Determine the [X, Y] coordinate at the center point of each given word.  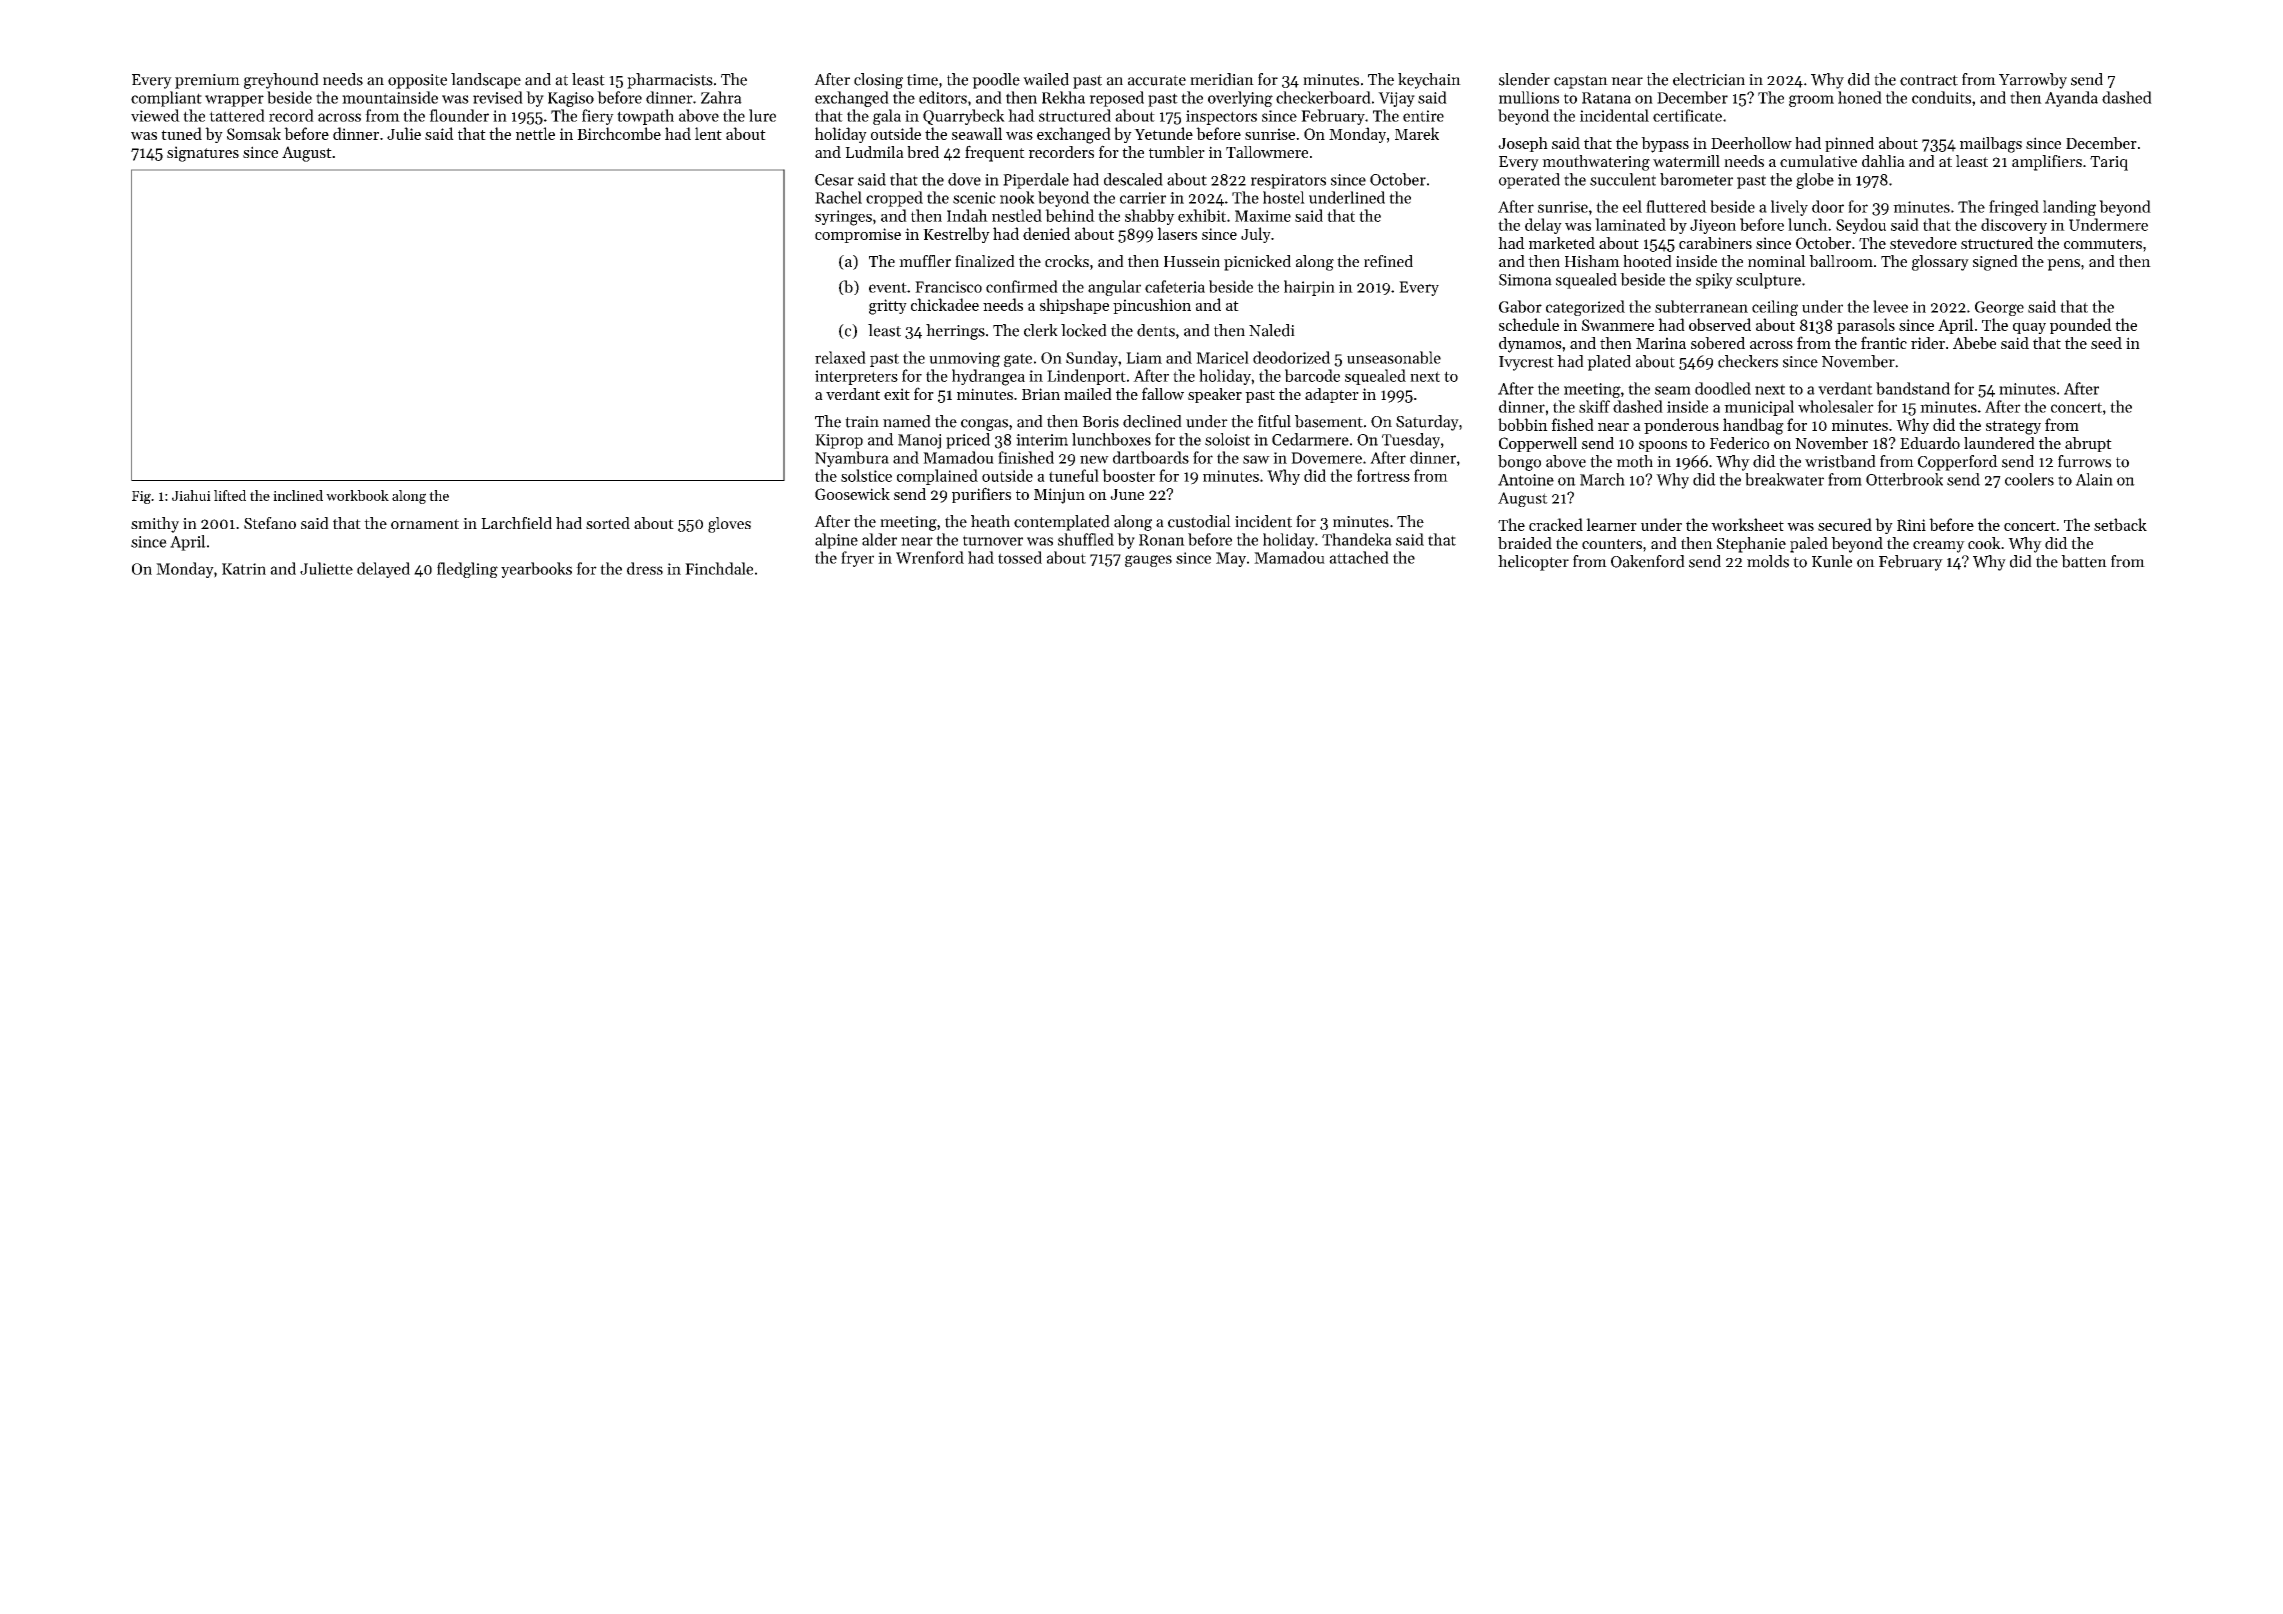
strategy [2013, 428]
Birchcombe [619, 133]
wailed [1046, 79]
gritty [888, 307]
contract [1929, 80]
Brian [1041, 394]
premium [207, 81]
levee [1890, 306]
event [888, 287]
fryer [857, 559]
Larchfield [516, 523]
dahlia [1883, 161]
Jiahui [191, 495]
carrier [1143, 198]
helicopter [1533, 563]
